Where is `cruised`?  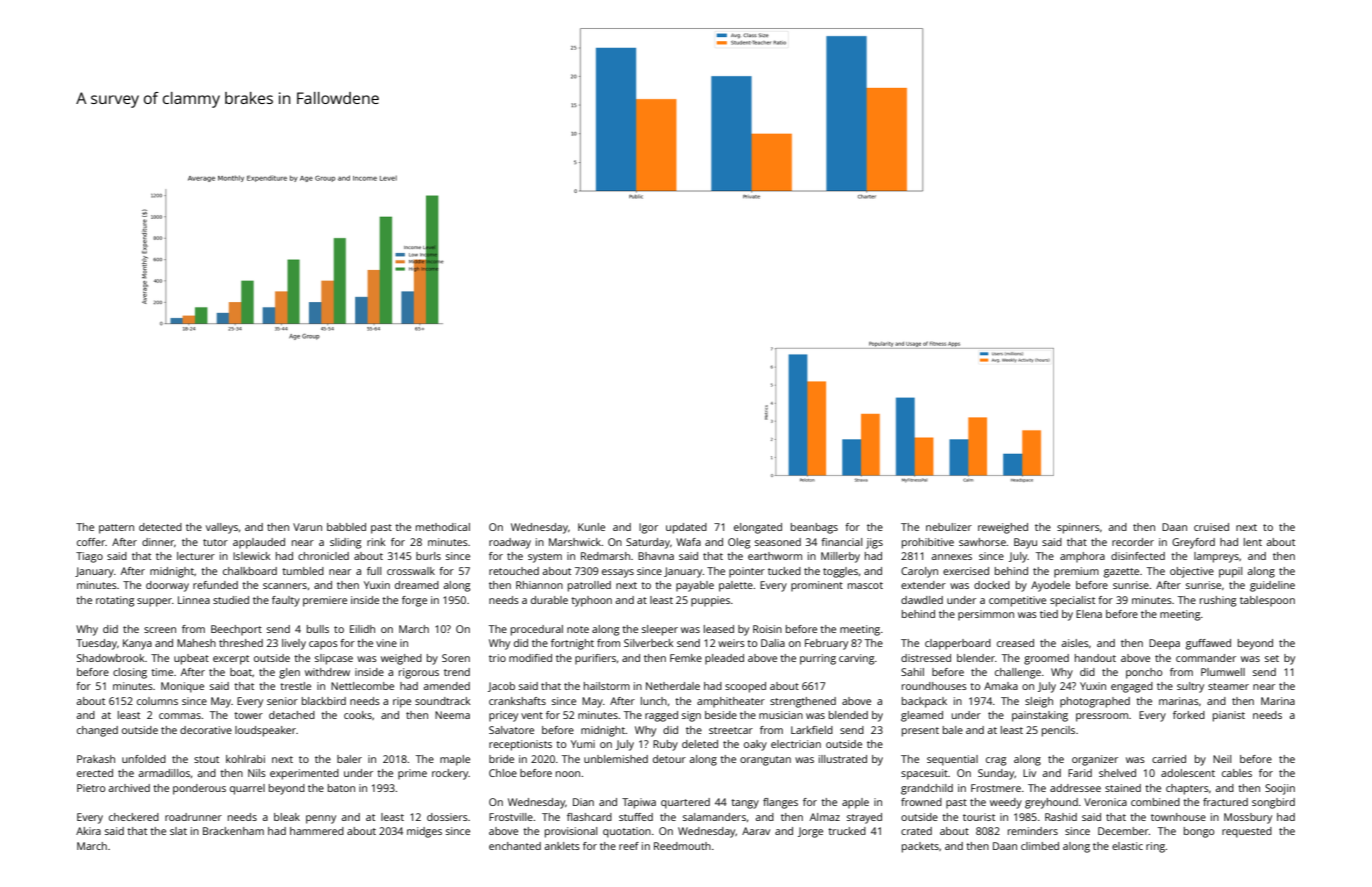
cruised is located at coordinates (1211, 527).
